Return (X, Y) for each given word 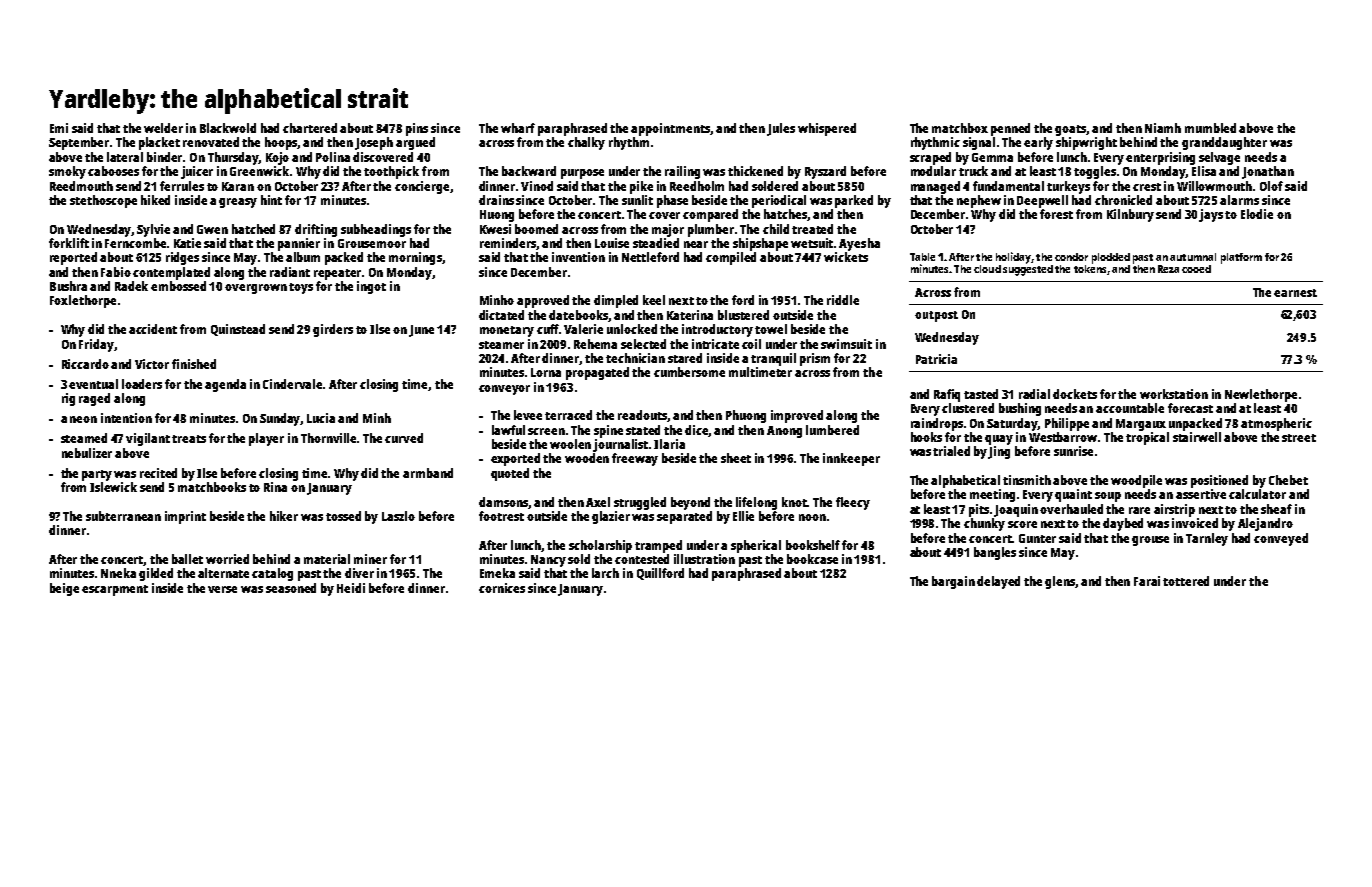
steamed (84, 438)
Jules (781, 129)
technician (635, 358)
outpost (936, 316)
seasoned (291, 588)
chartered (310, 128)
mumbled (1210, 128)
